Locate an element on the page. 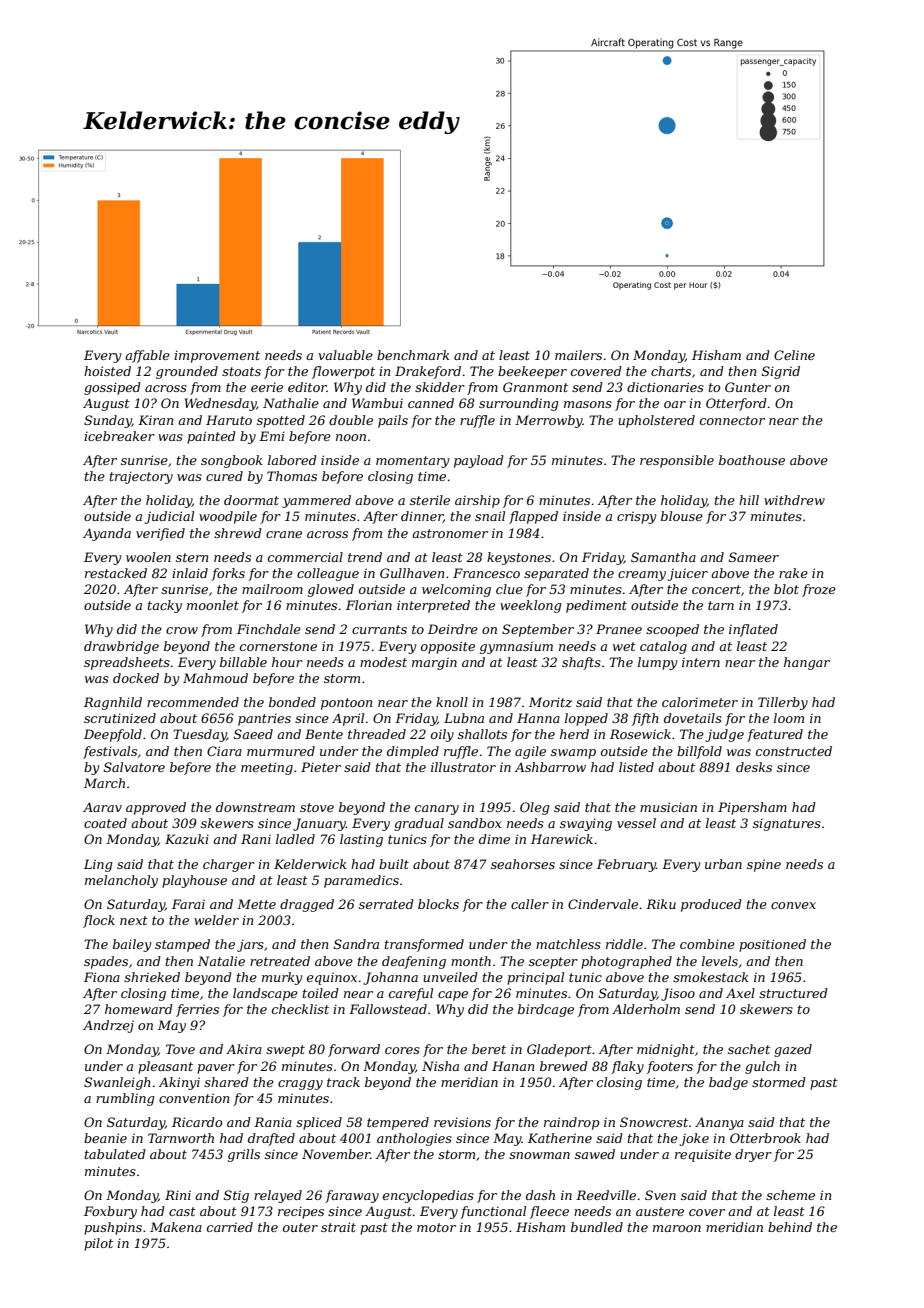 This document has width=924, height=1308. Fallowstead is located at coordinates (388, 1009).
